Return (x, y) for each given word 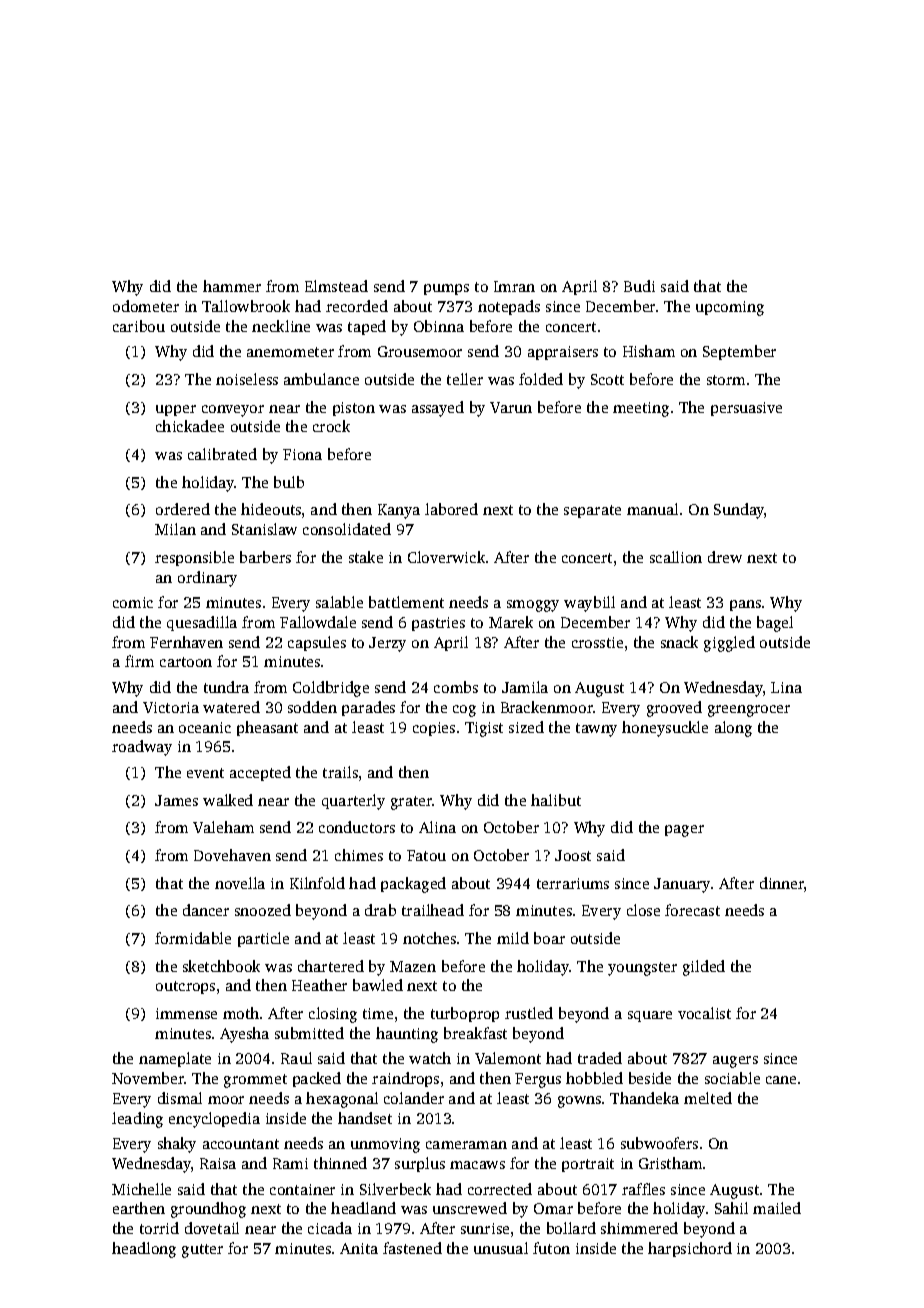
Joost (573, 855)
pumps (446, 289)
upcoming (730, 308)
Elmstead (336, 286)
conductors (357, 827)
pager (684, 831)
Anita (359, 1248)
